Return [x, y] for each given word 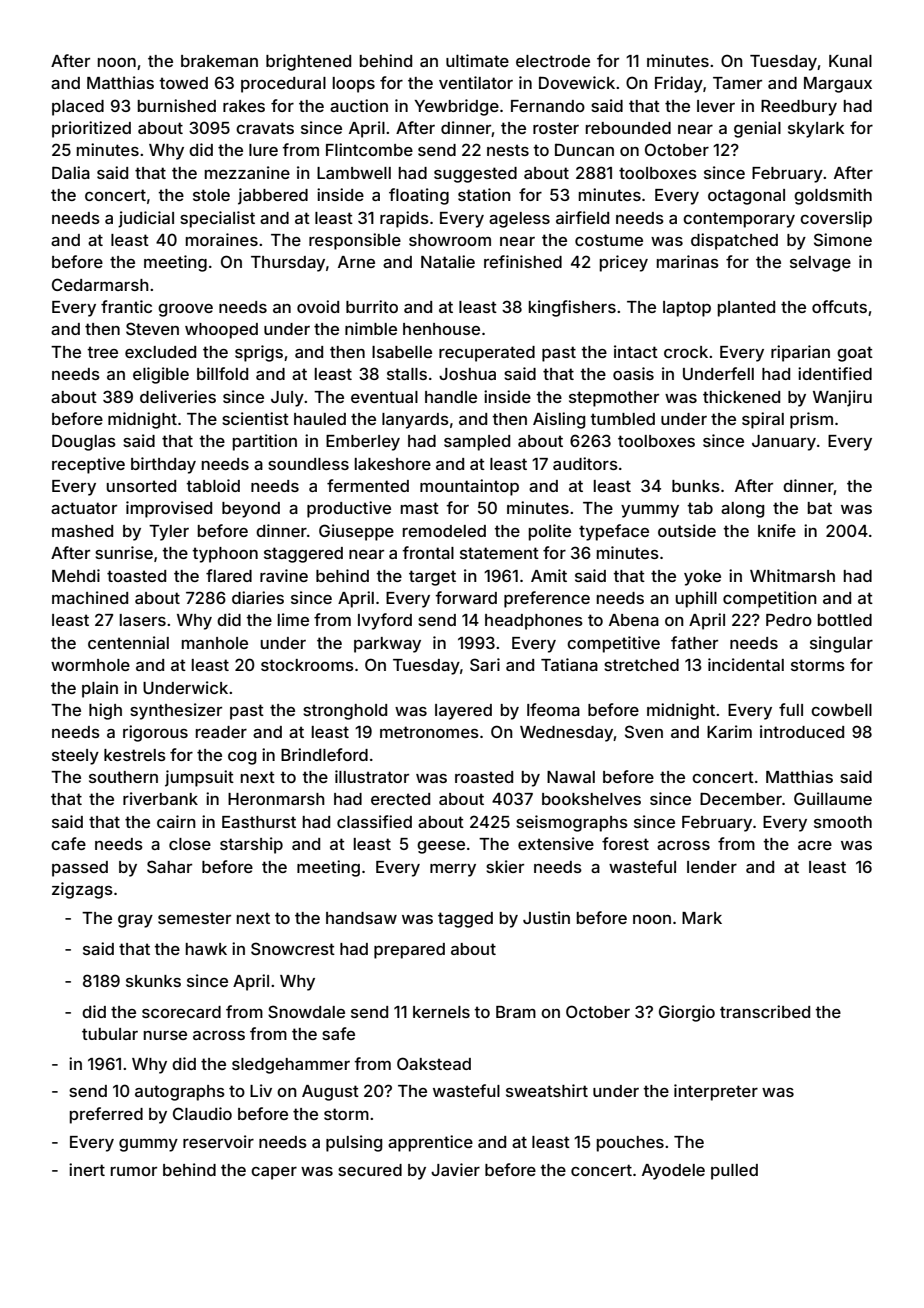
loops [354, 85]
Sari [485, 664]
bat [820, 508]
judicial [146, 219]
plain [100, 689]
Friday [679, 84]
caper [274, 1173]
